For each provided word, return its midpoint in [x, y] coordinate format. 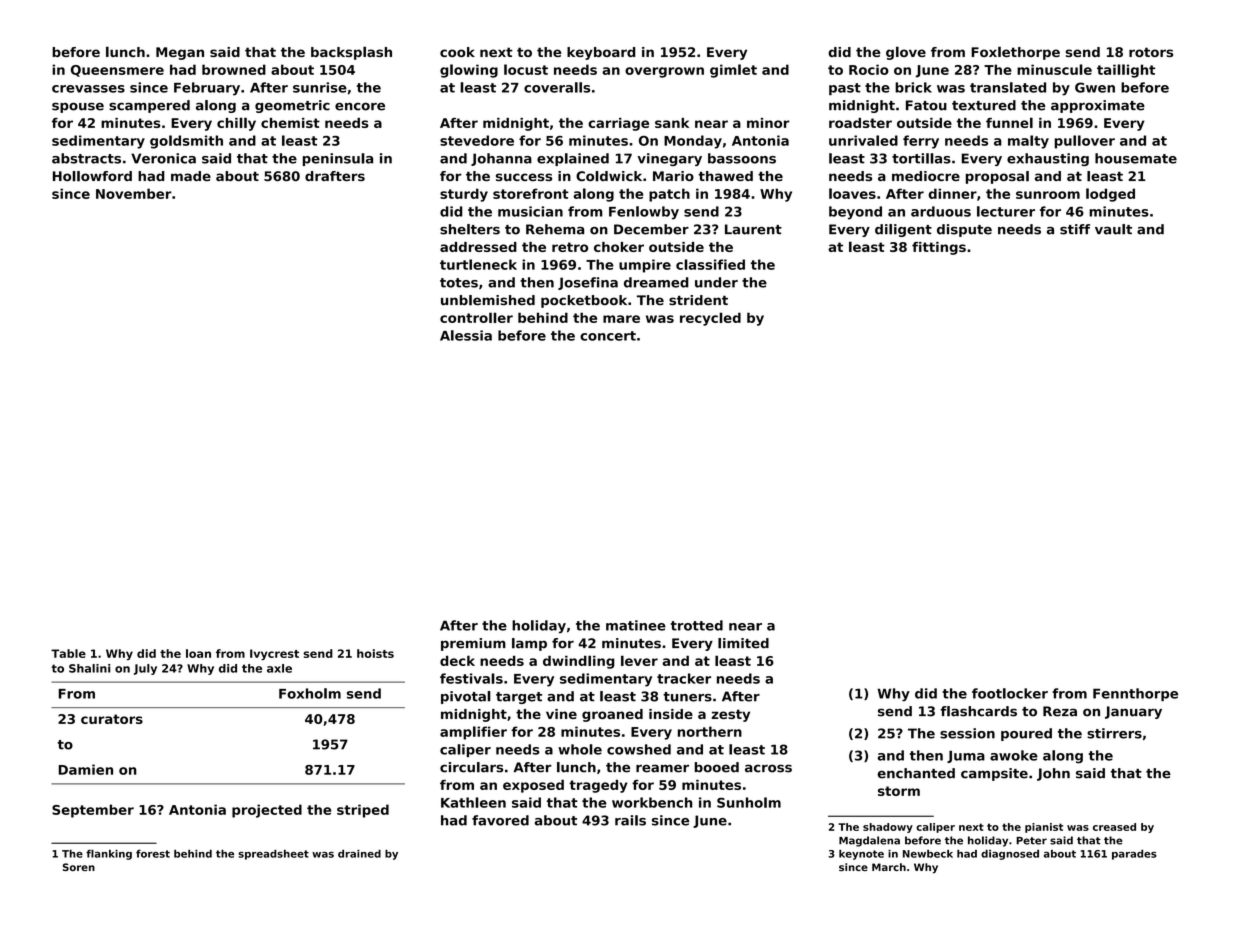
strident [698, 300]
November [134, 193]
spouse [78, 108]
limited [743, 643]
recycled [710, 319]
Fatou [926, 105]
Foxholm [310, 693]
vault [1113, 229]
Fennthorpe [1135, 694]
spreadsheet [273, 855]
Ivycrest [274, 654]
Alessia [466, 335]
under [716, 282]
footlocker [1010, 693]
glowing [469, 71]
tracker [684, 678]
